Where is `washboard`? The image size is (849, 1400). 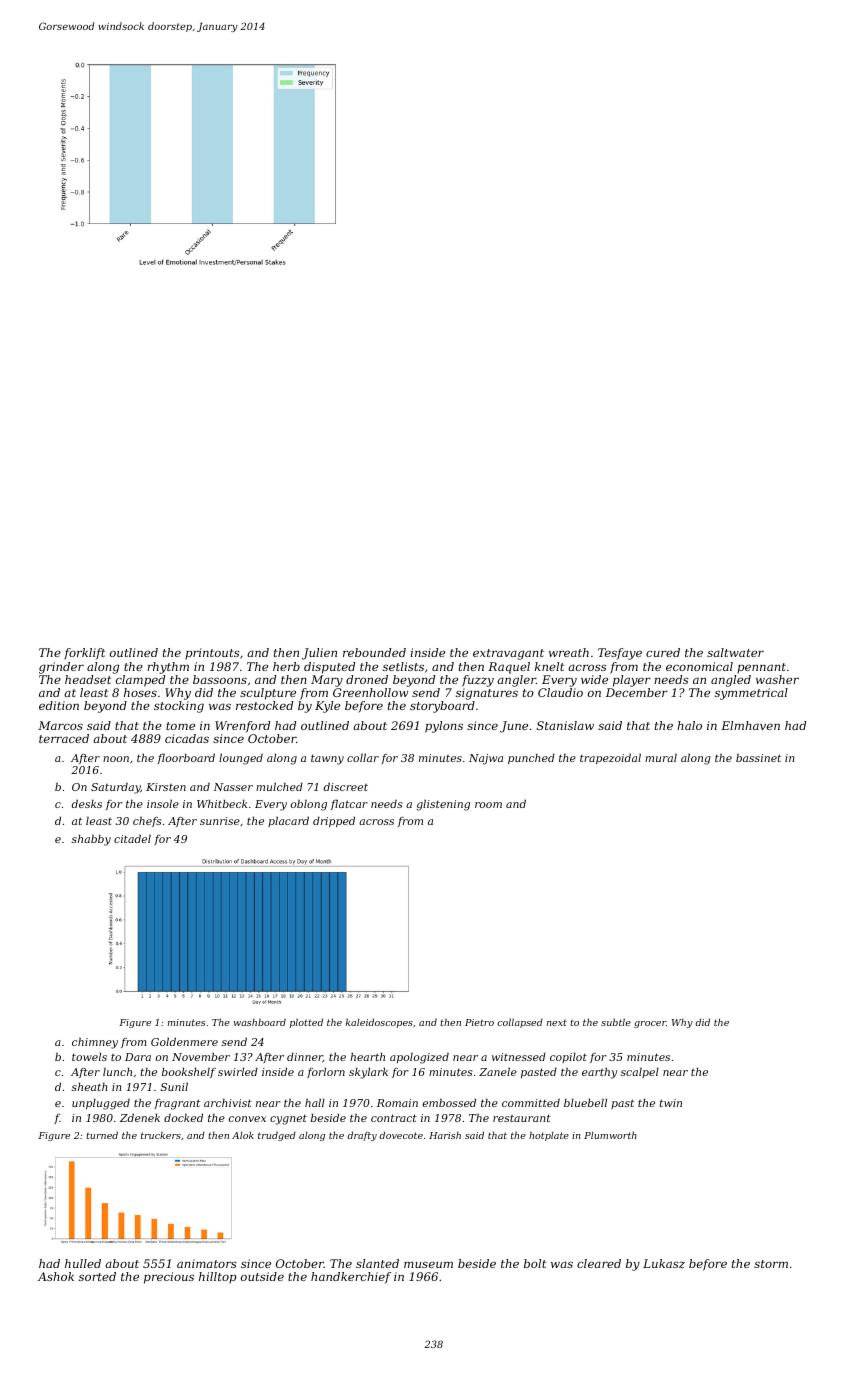
washboard is located at coordinates (260, 1022).
